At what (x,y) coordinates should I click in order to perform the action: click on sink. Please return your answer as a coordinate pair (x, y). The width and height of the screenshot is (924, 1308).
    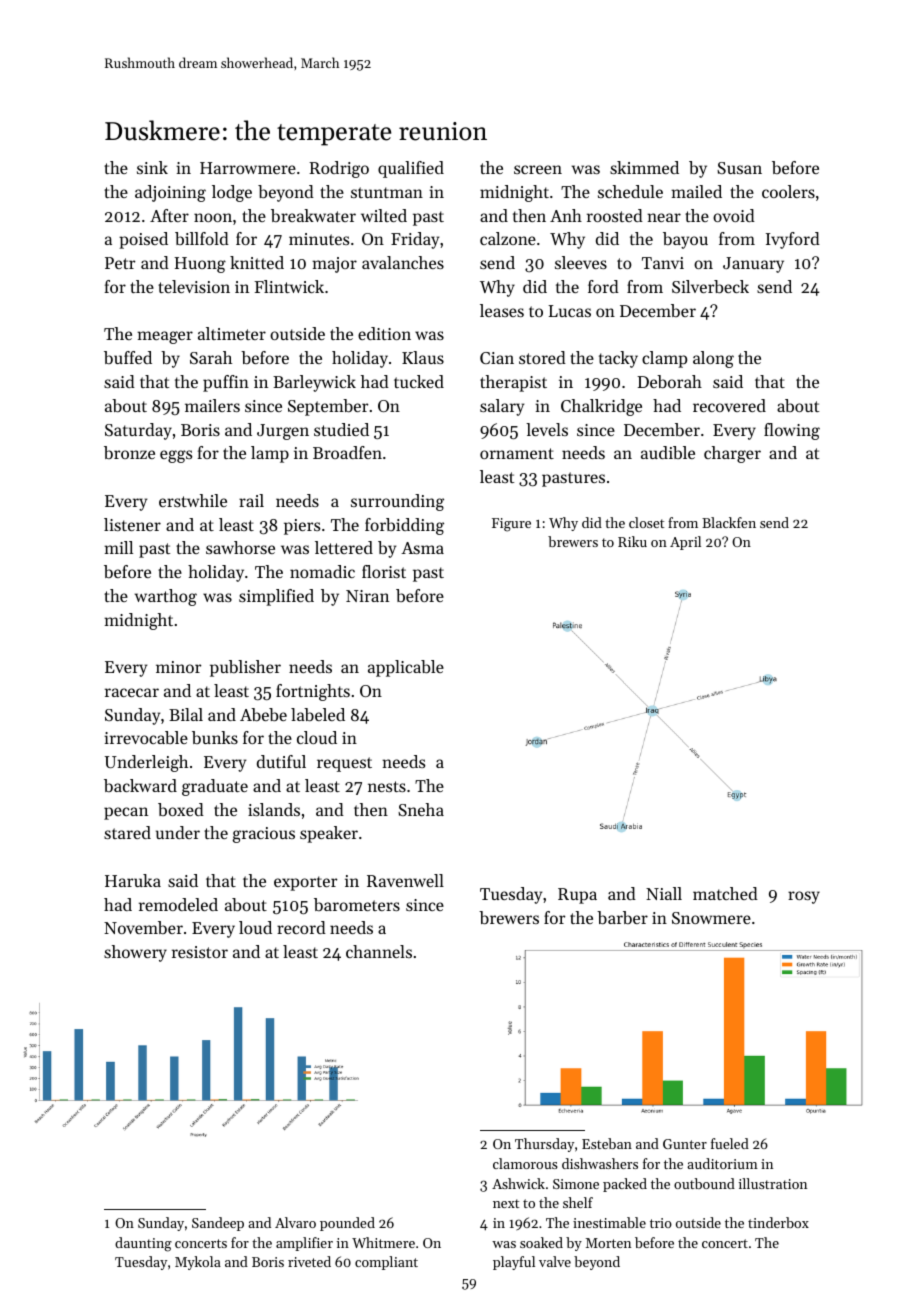
    Looking at the image, I should click on (152, 167).
